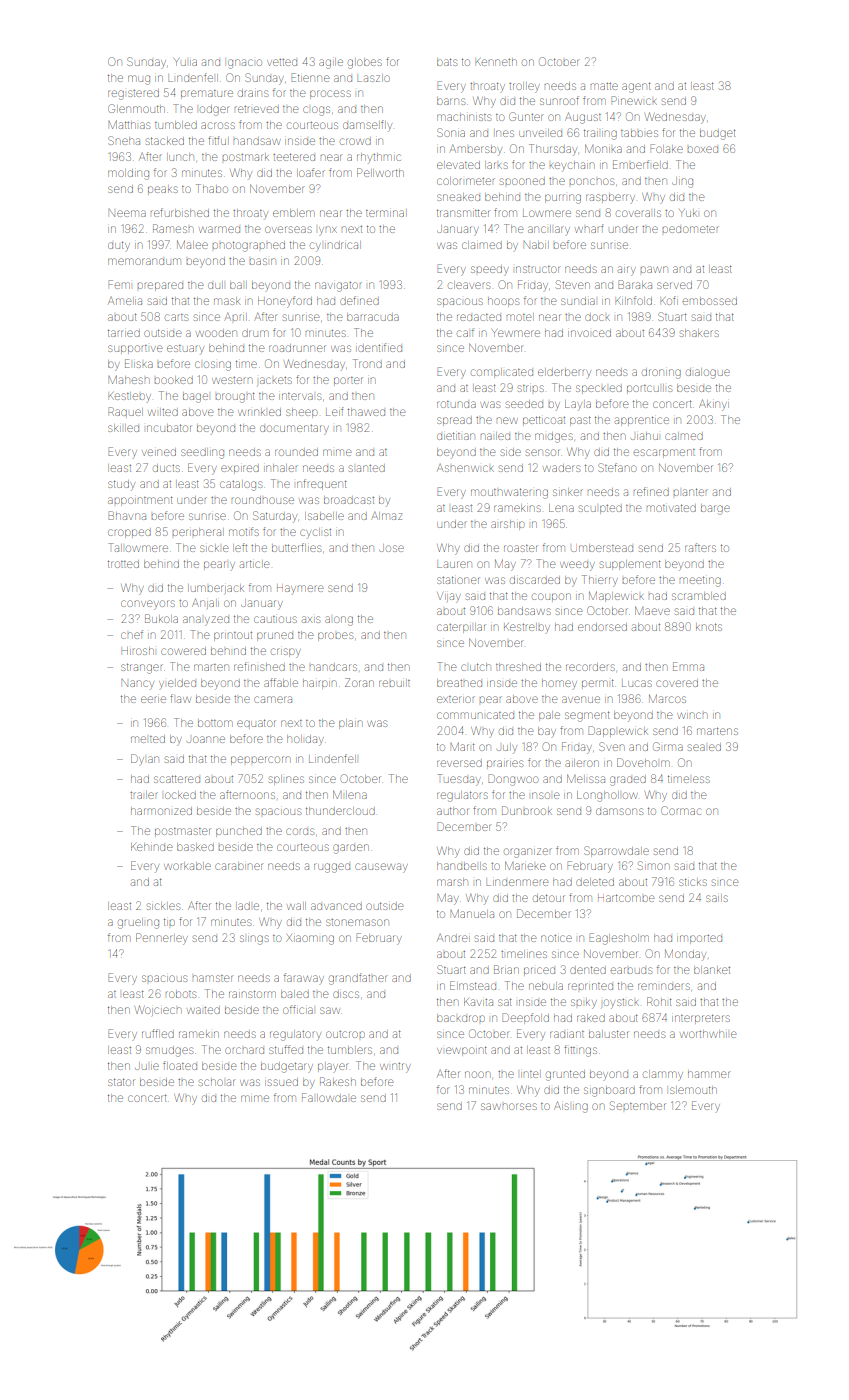  I want to click on workable, so click(187, 866).
